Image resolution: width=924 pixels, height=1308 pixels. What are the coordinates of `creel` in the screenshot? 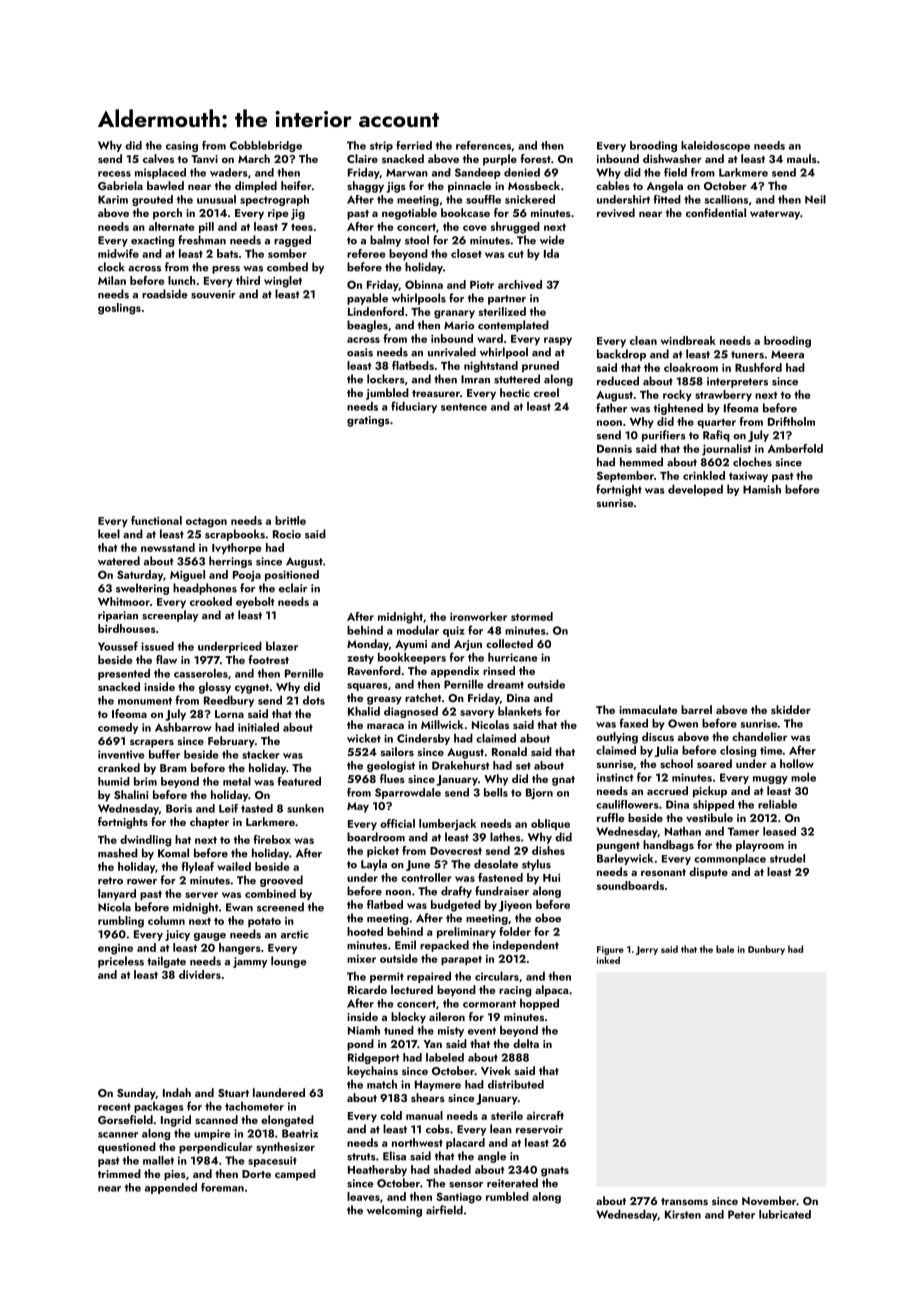 It's located at (546, 392).
